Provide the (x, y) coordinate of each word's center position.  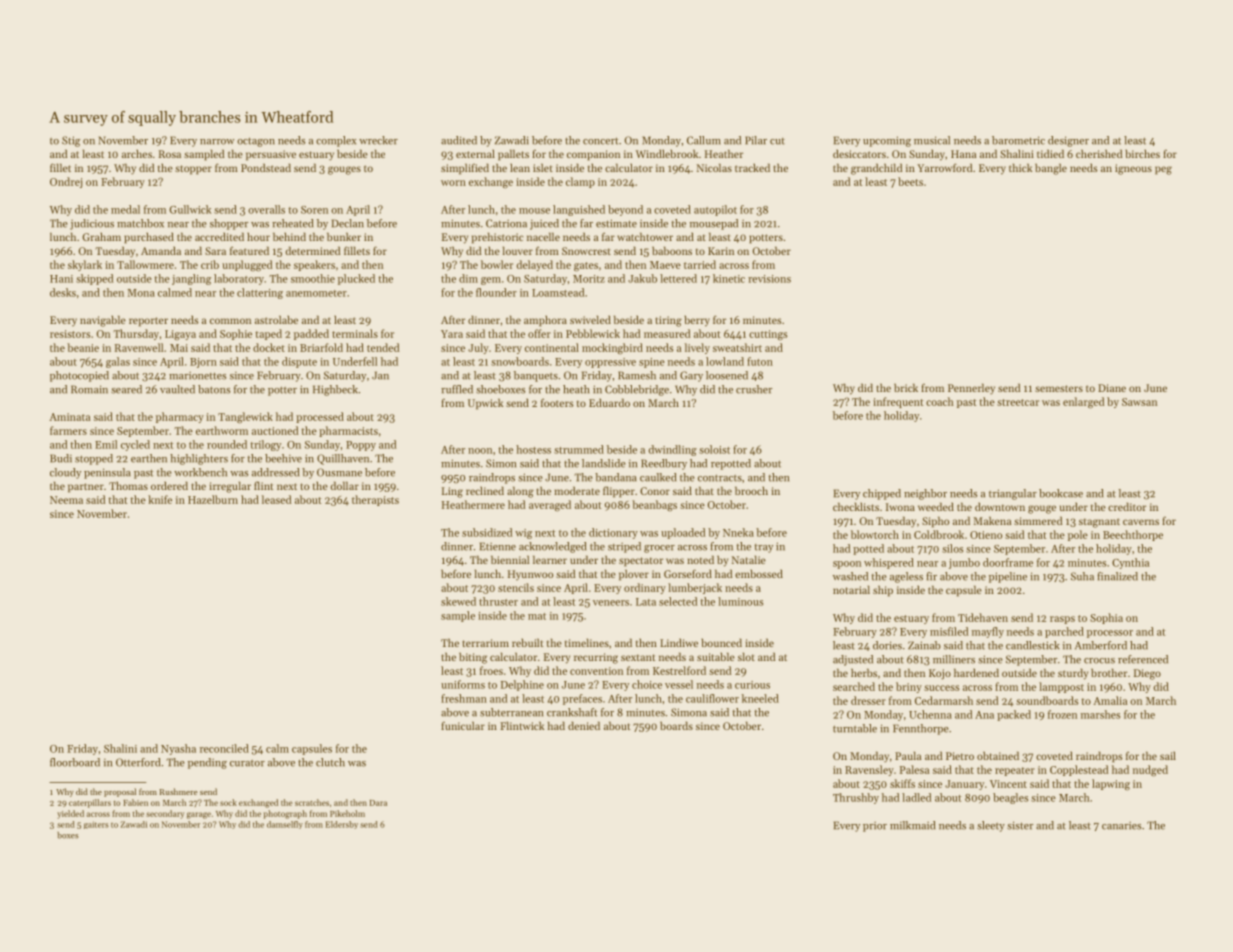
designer (1068, 141)
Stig (71, 141)
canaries (1121, 826)
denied (584, 725)
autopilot (715, 210)
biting (473, 658)
